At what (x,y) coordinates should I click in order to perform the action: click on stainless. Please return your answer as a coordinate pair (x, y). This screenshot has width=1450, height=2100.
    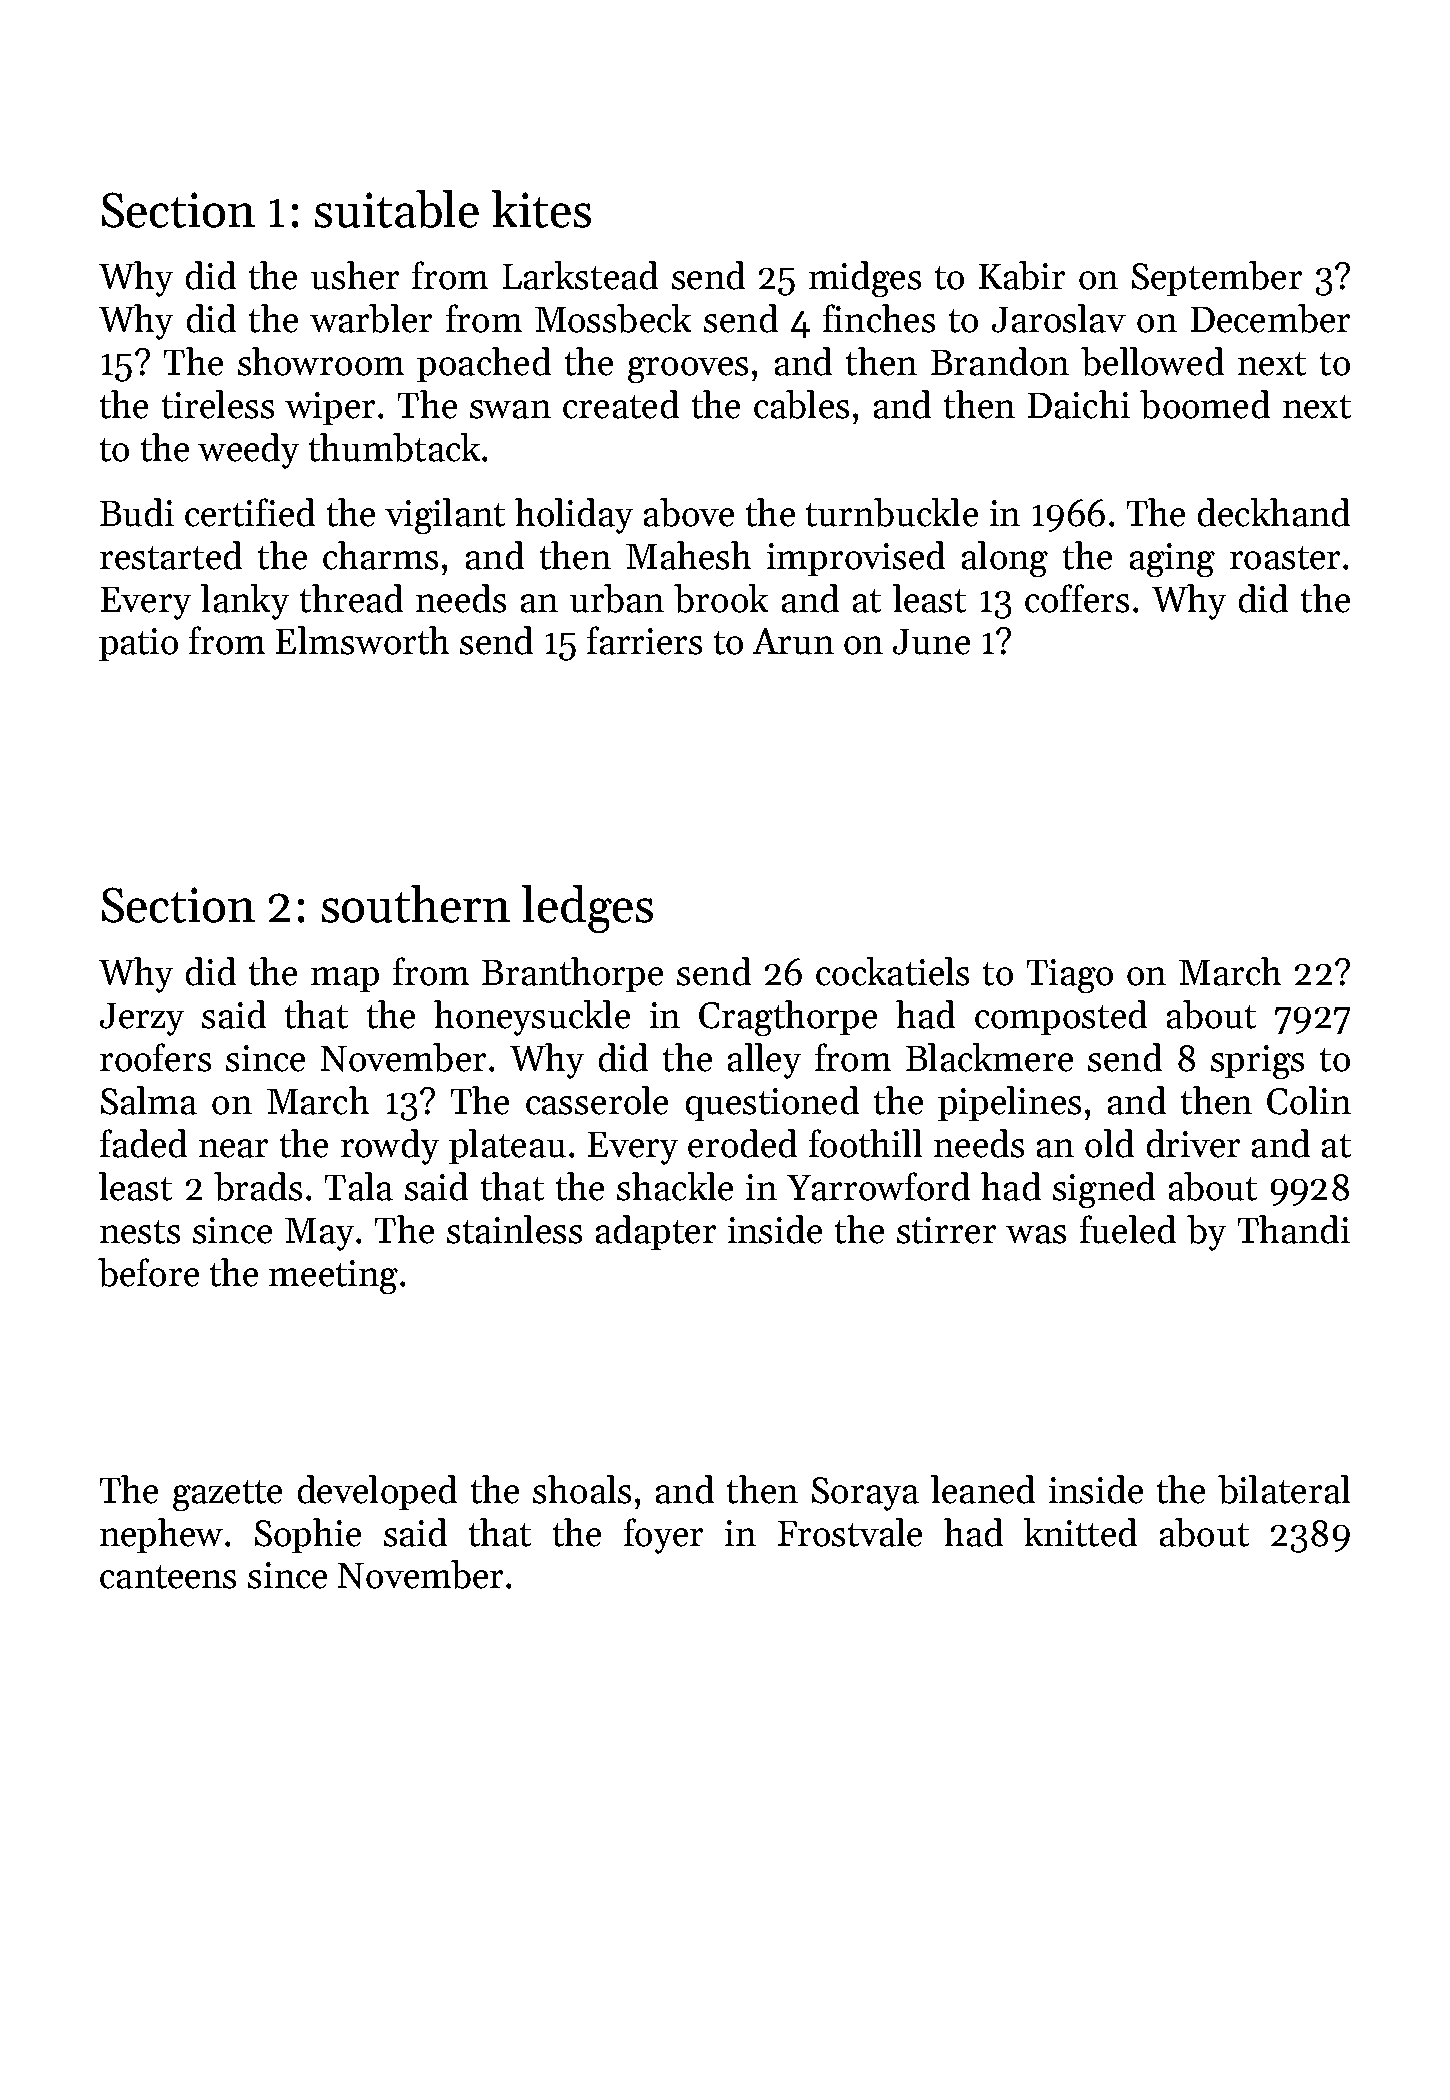
    Looking at the image, I should click on (514, 1229).
